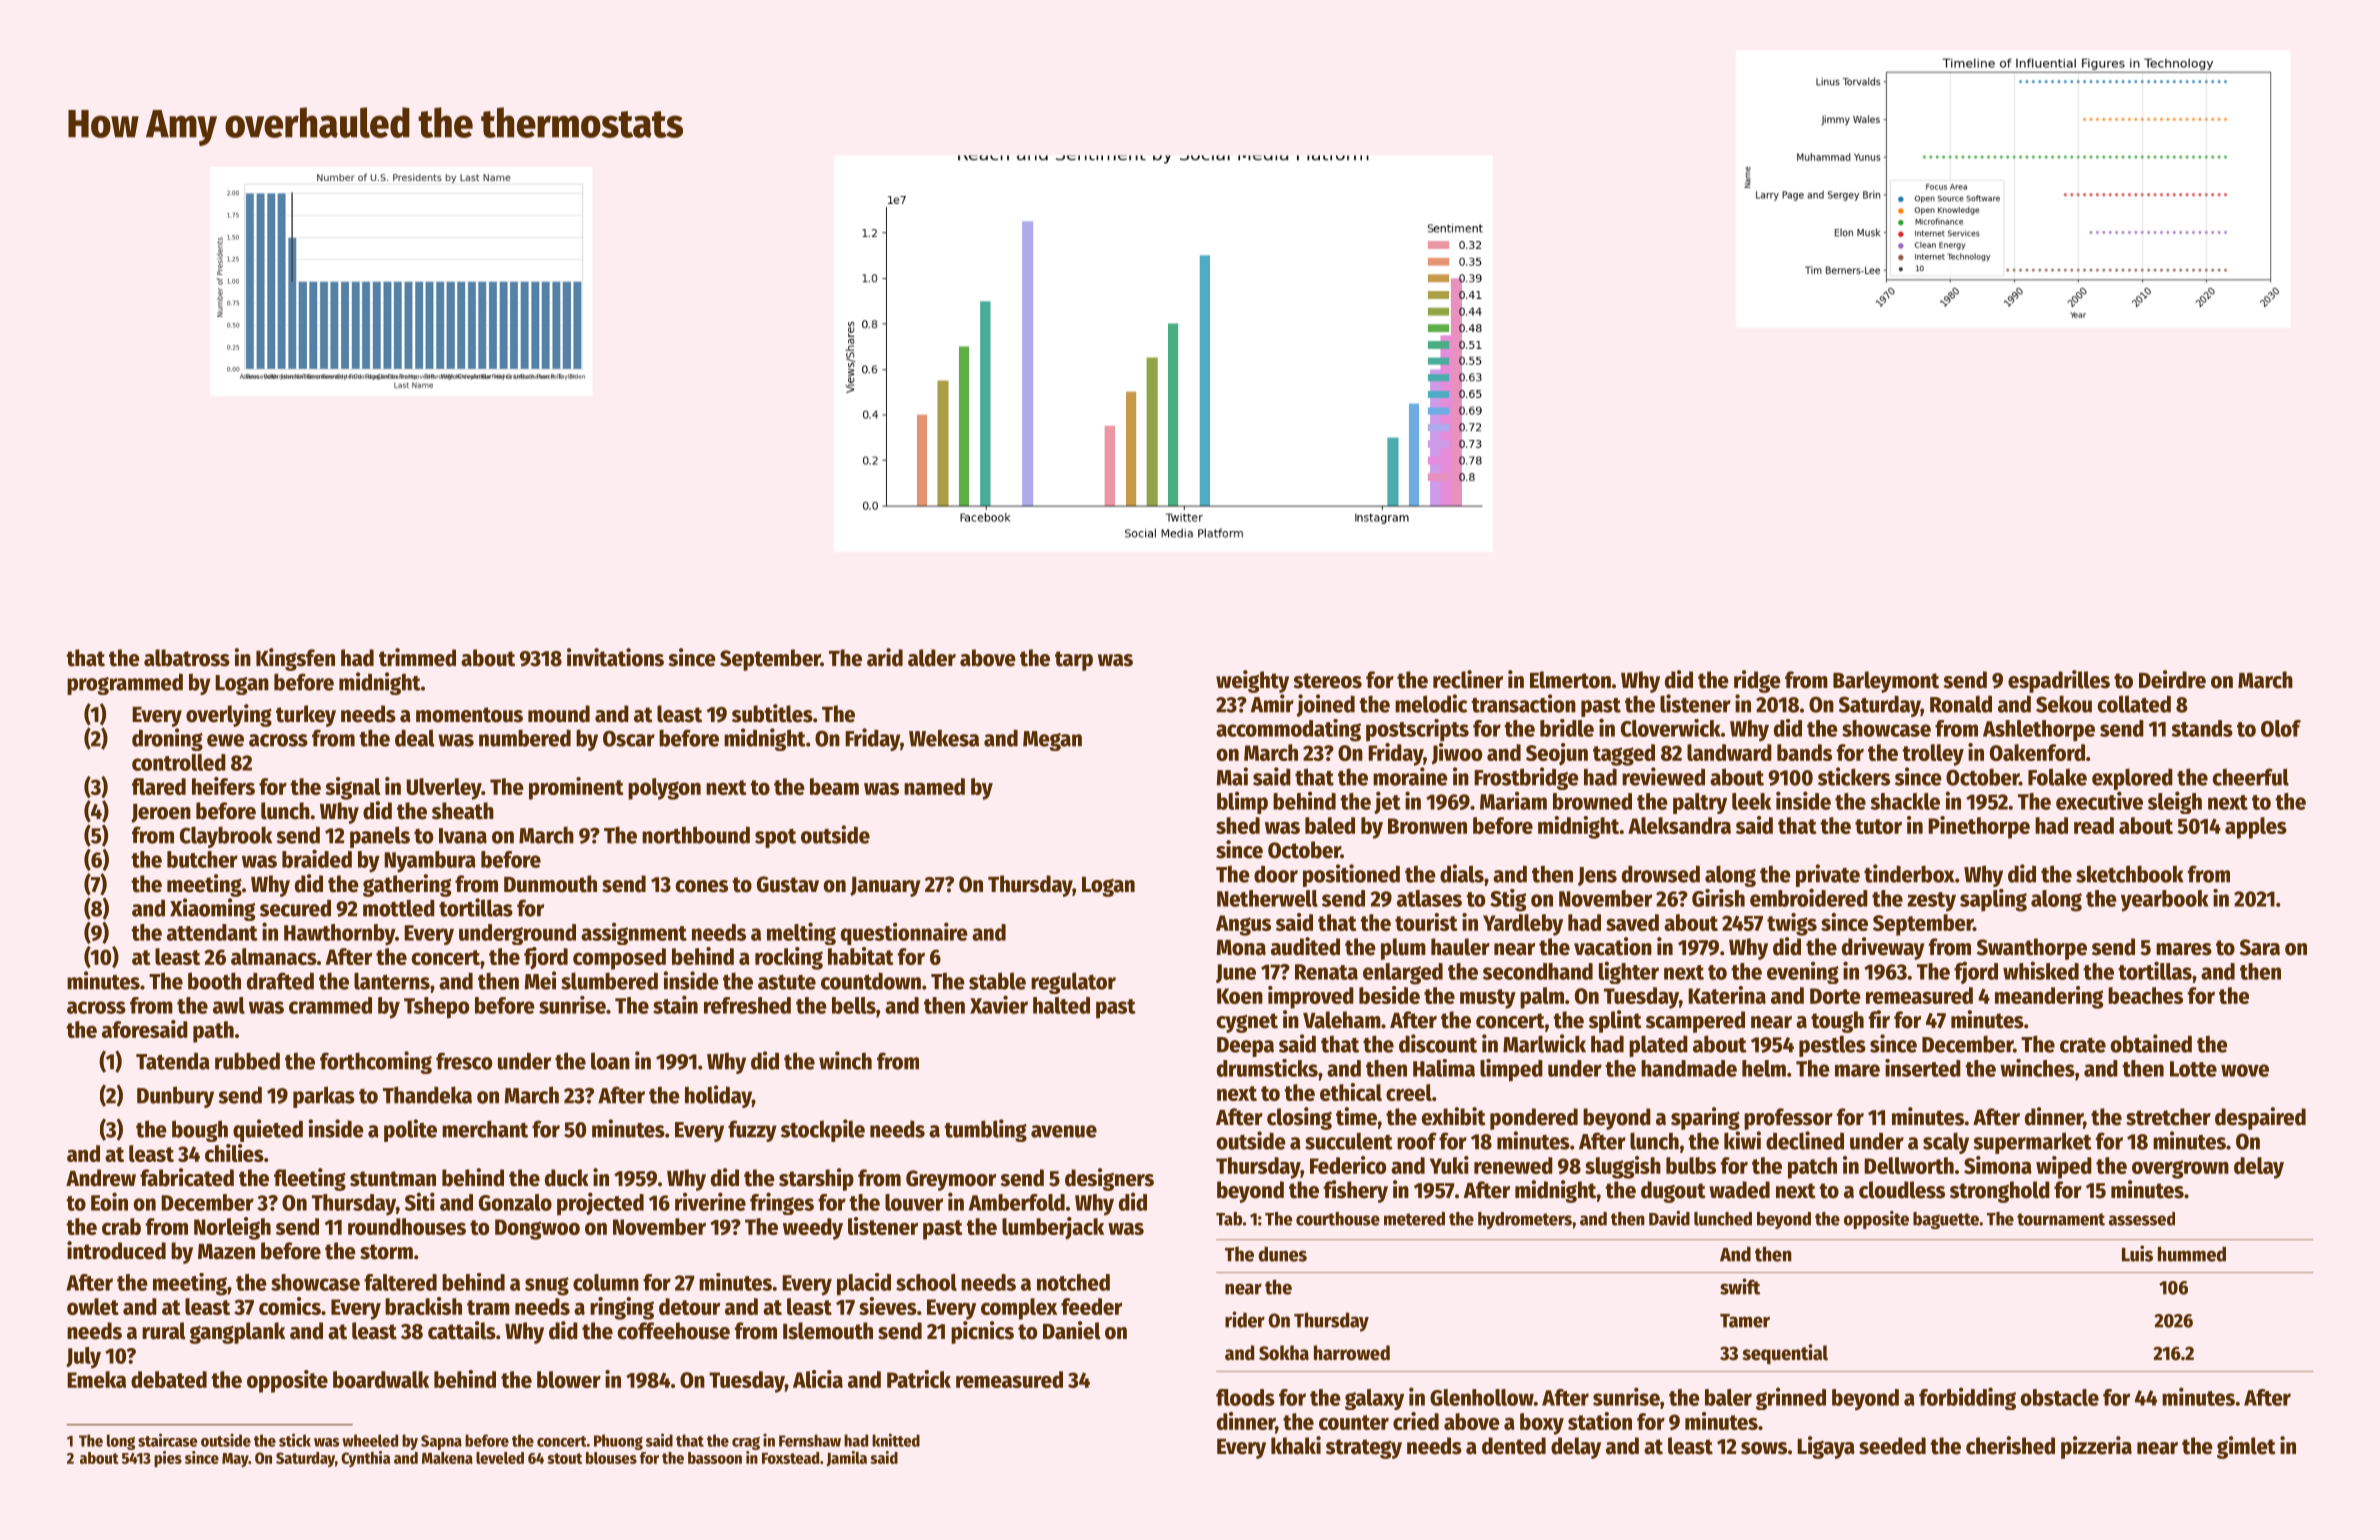  Describe the element at coordinates (164, 1331) in the image. I see `rural` at that location.
